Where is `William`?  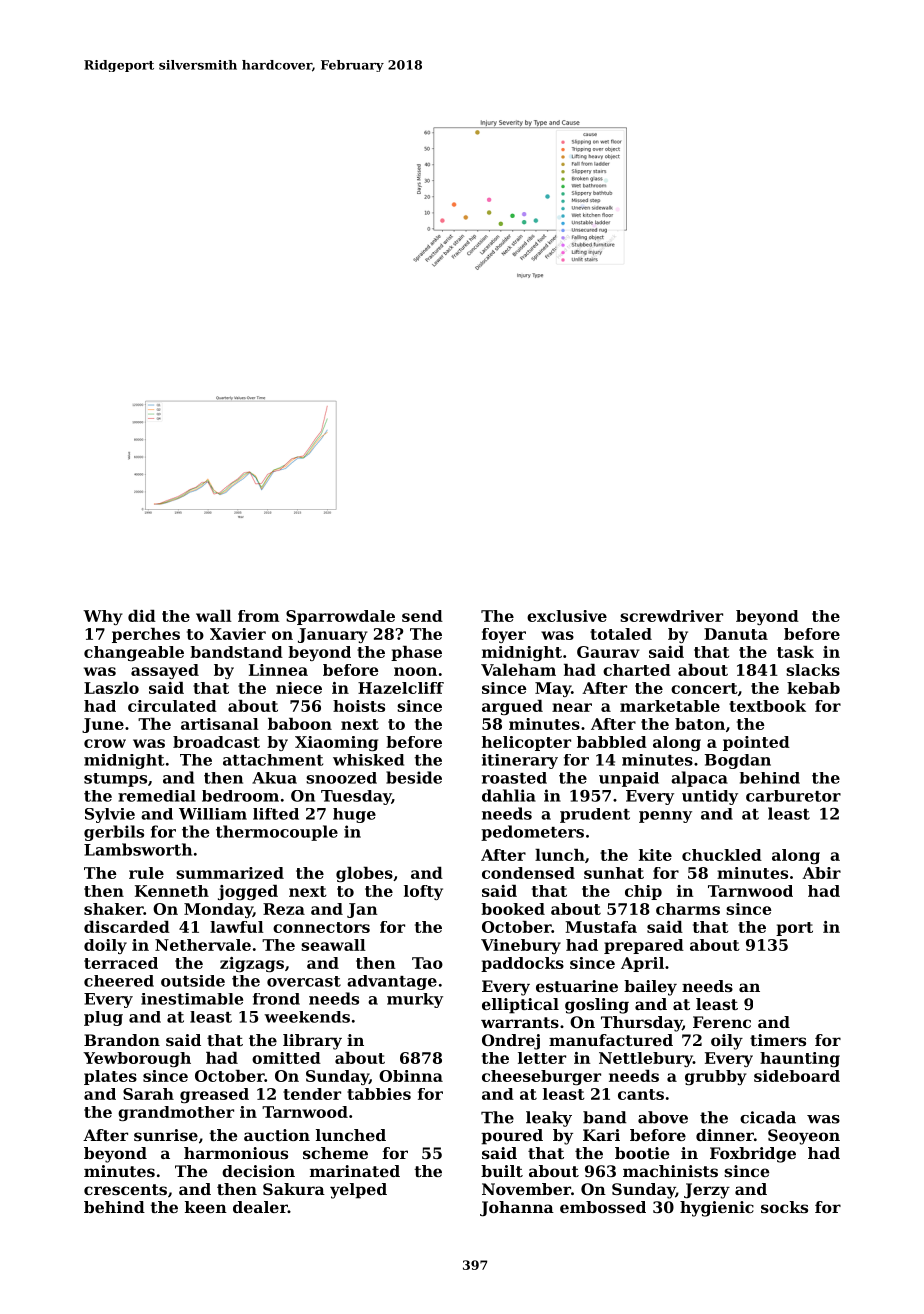
William is located at coordinates (213, 814).
